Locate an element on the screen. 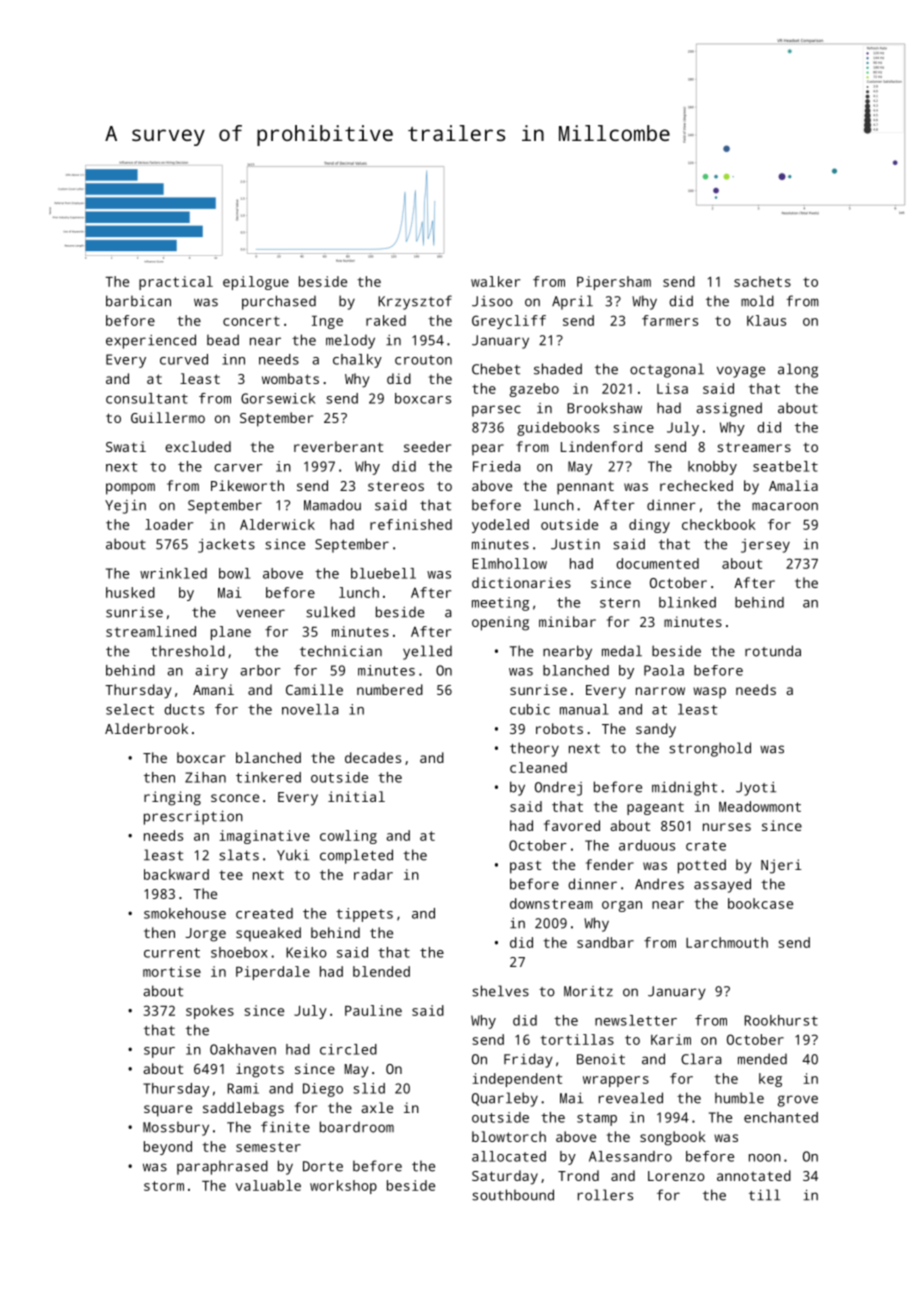 Image resolution: width=924 pixels, height=1308 pixels. square is located at coordinates (168, 1111).
